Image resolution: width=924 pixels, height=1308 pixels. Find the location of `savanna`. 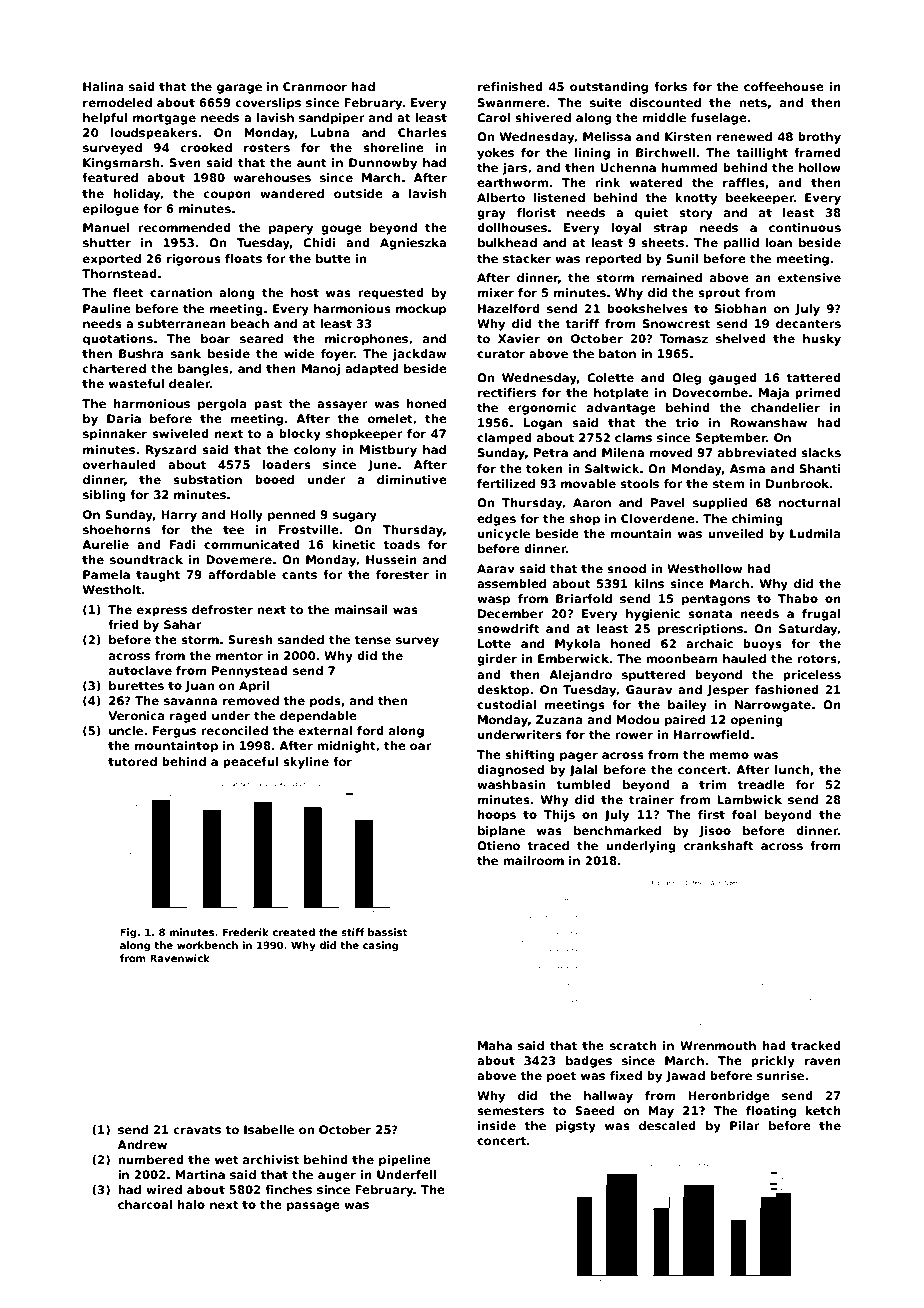

savanna is located at coordinates (190, 701).
